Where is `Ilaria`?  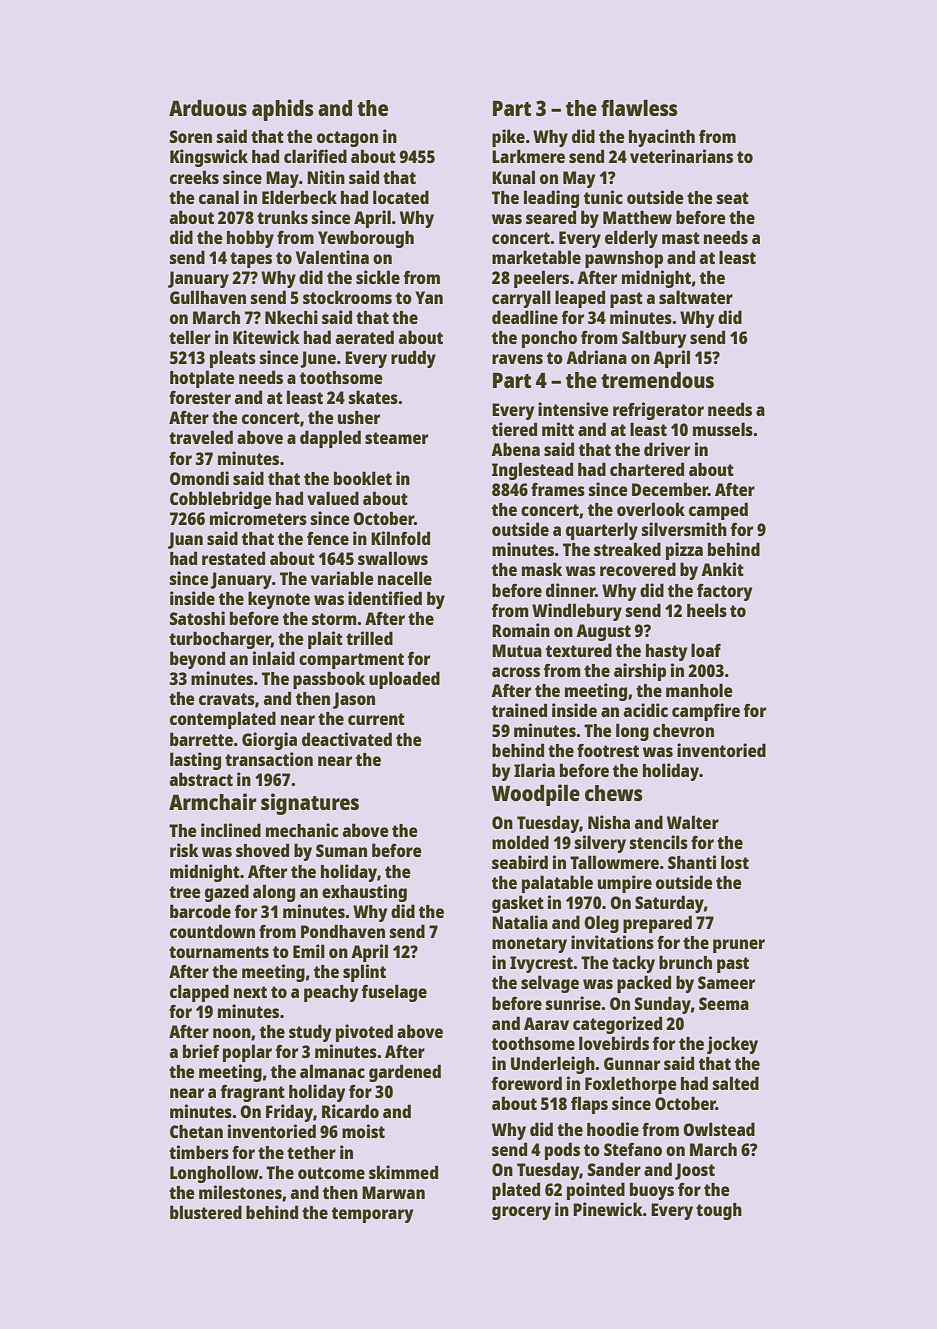 Ilaria is located at coordinates (534, 770).
